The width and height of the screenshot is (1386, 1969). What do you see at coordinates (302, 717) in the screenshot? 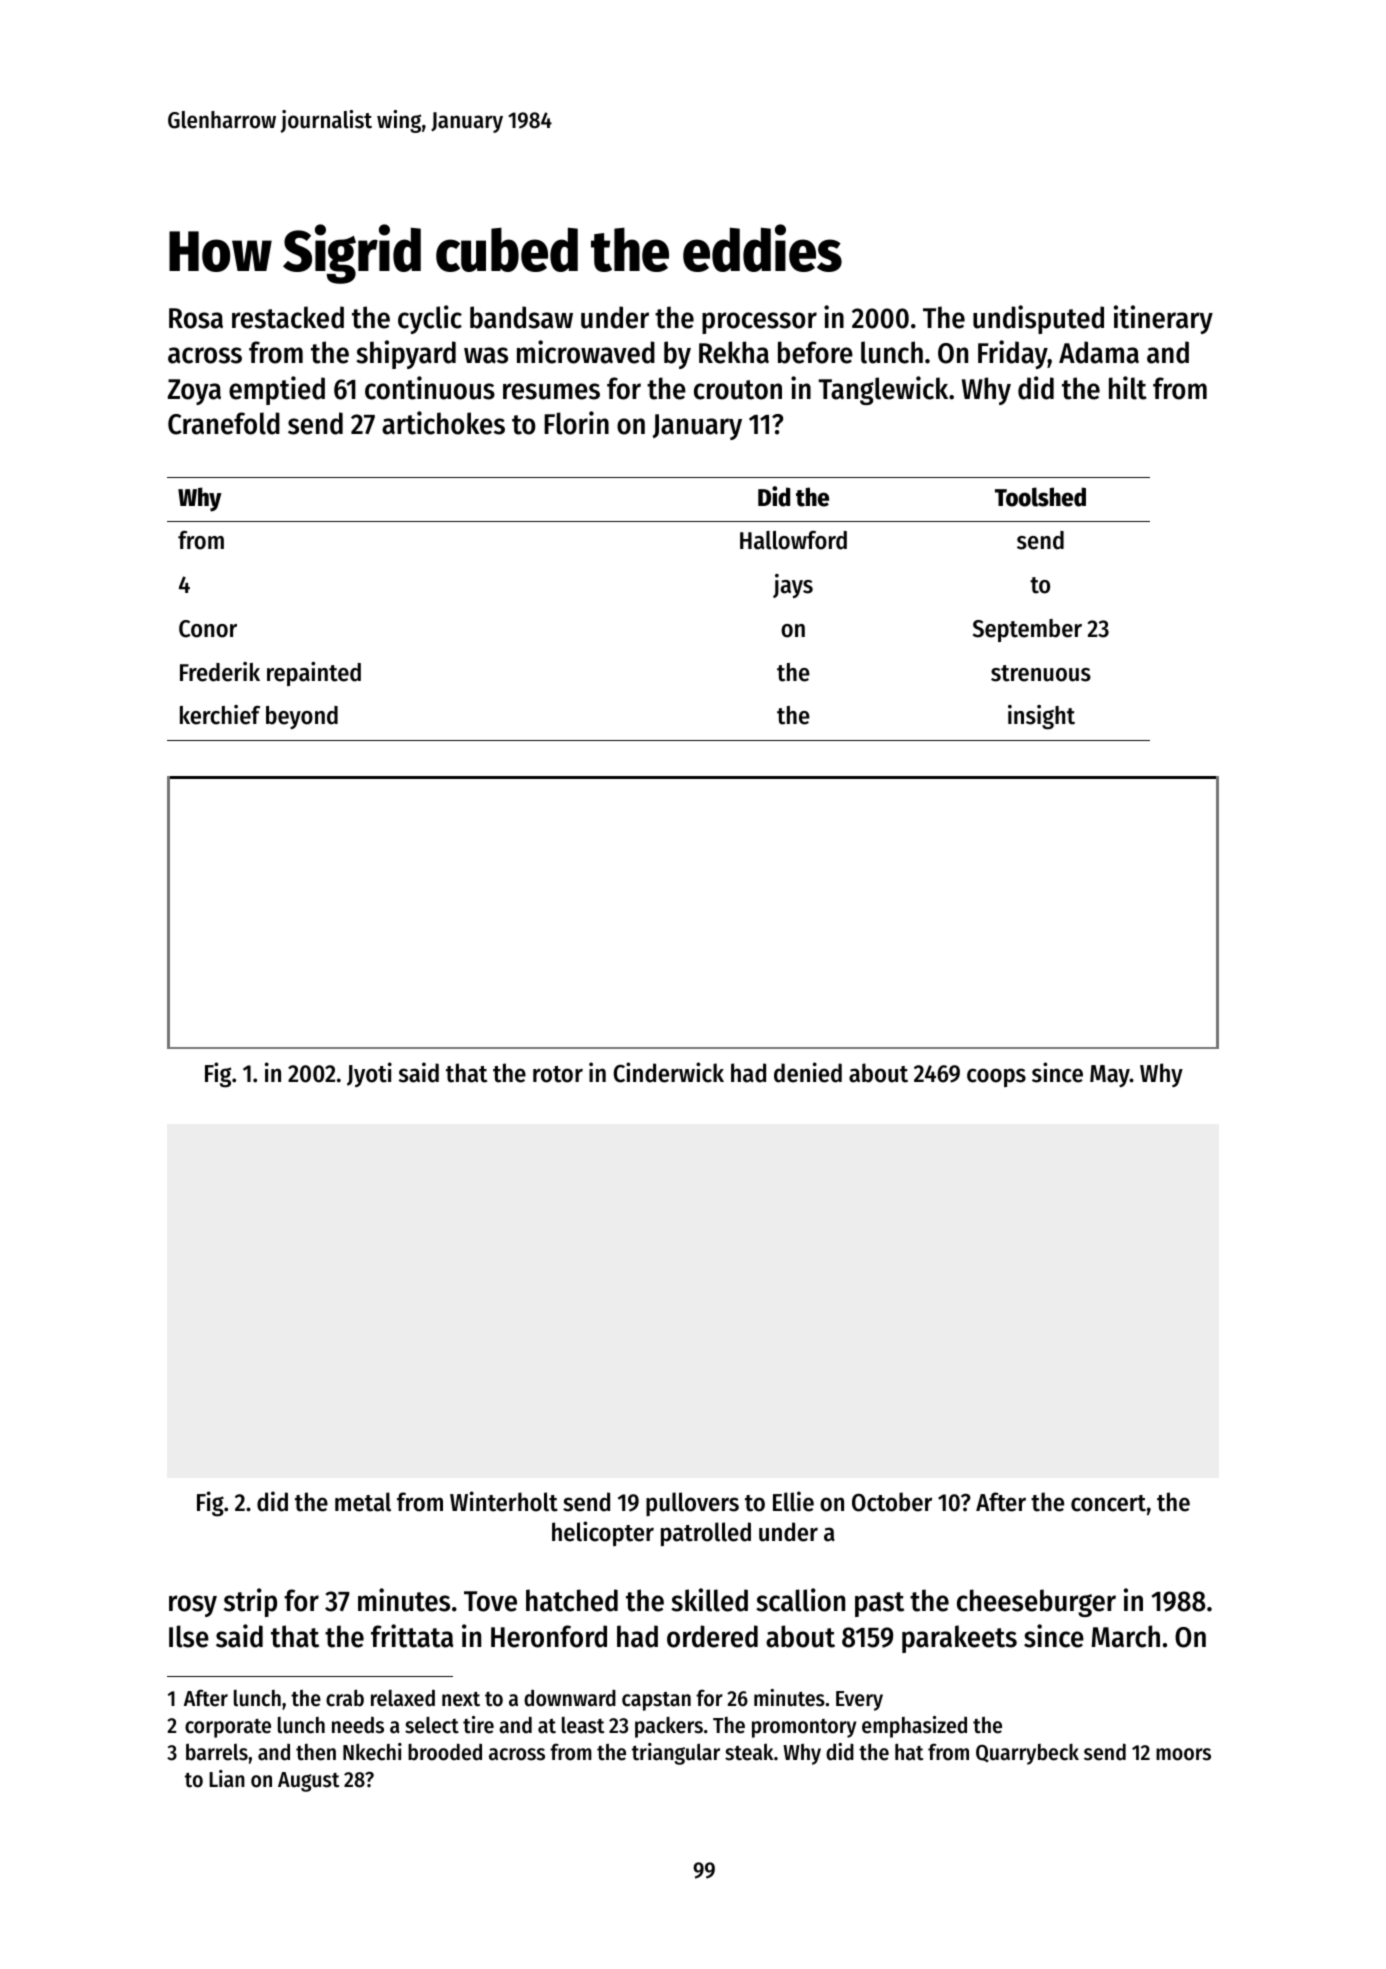
I see `beyond` at bounding box center [302, 717].
